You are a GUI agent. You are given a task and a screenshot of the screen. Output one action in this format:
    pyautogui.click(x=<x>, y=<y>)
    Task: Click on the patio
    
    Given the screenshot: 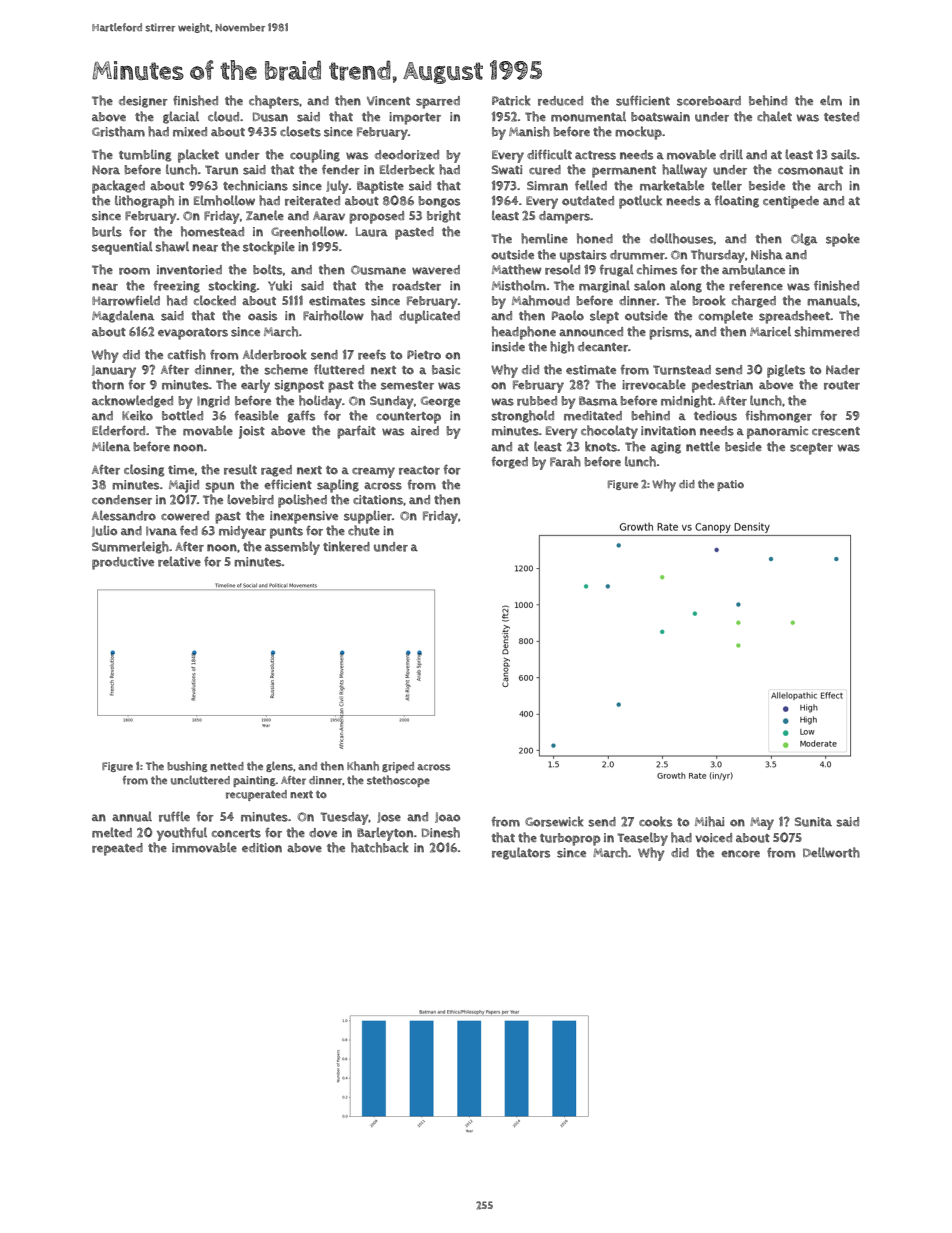 What is the action you would take?
    pyautogui.click(x=730, y=485)
